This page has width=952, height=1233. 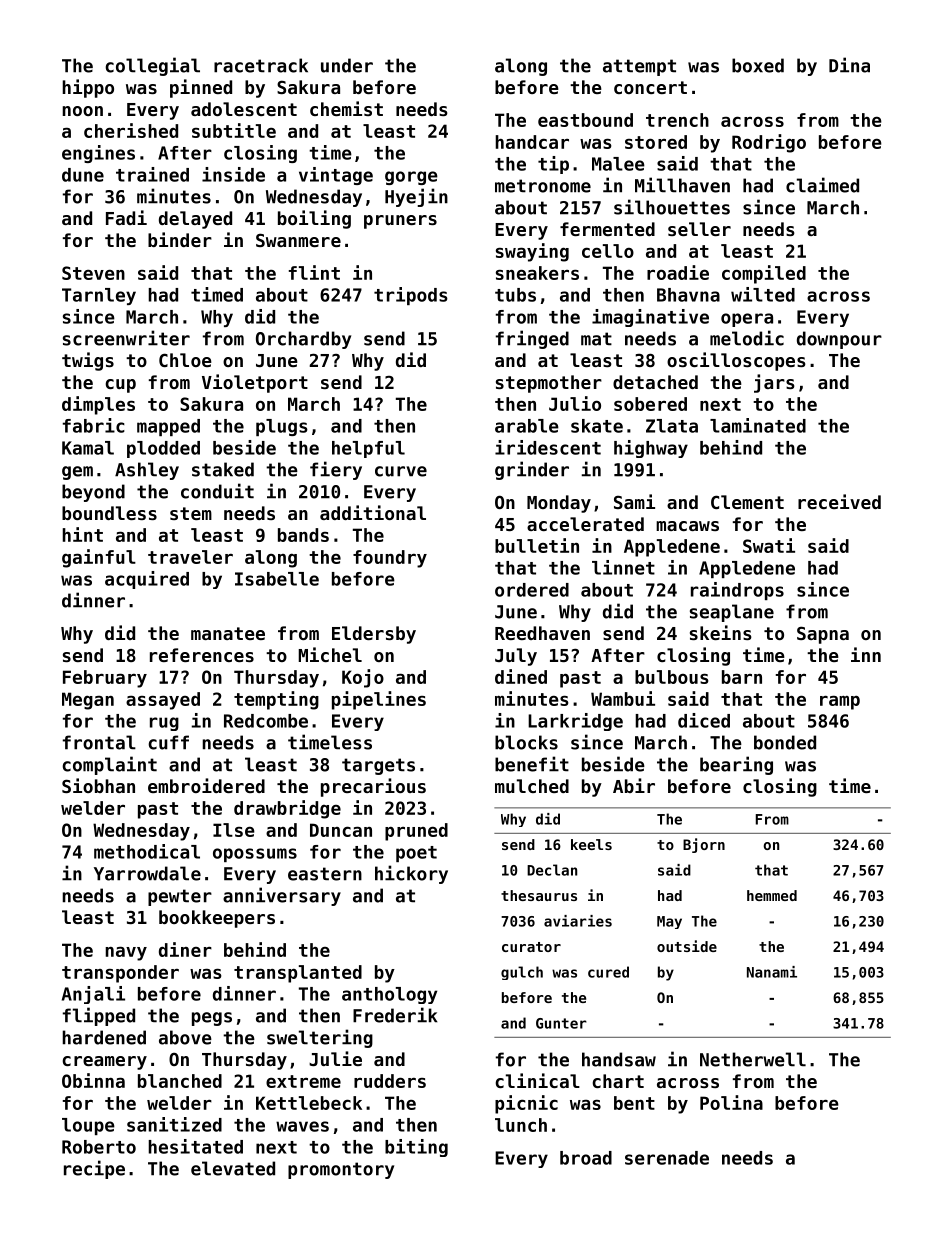 What do you see at coordinates (655, 382) in the page?
I see `detached` at bounding box center [655, 382].
